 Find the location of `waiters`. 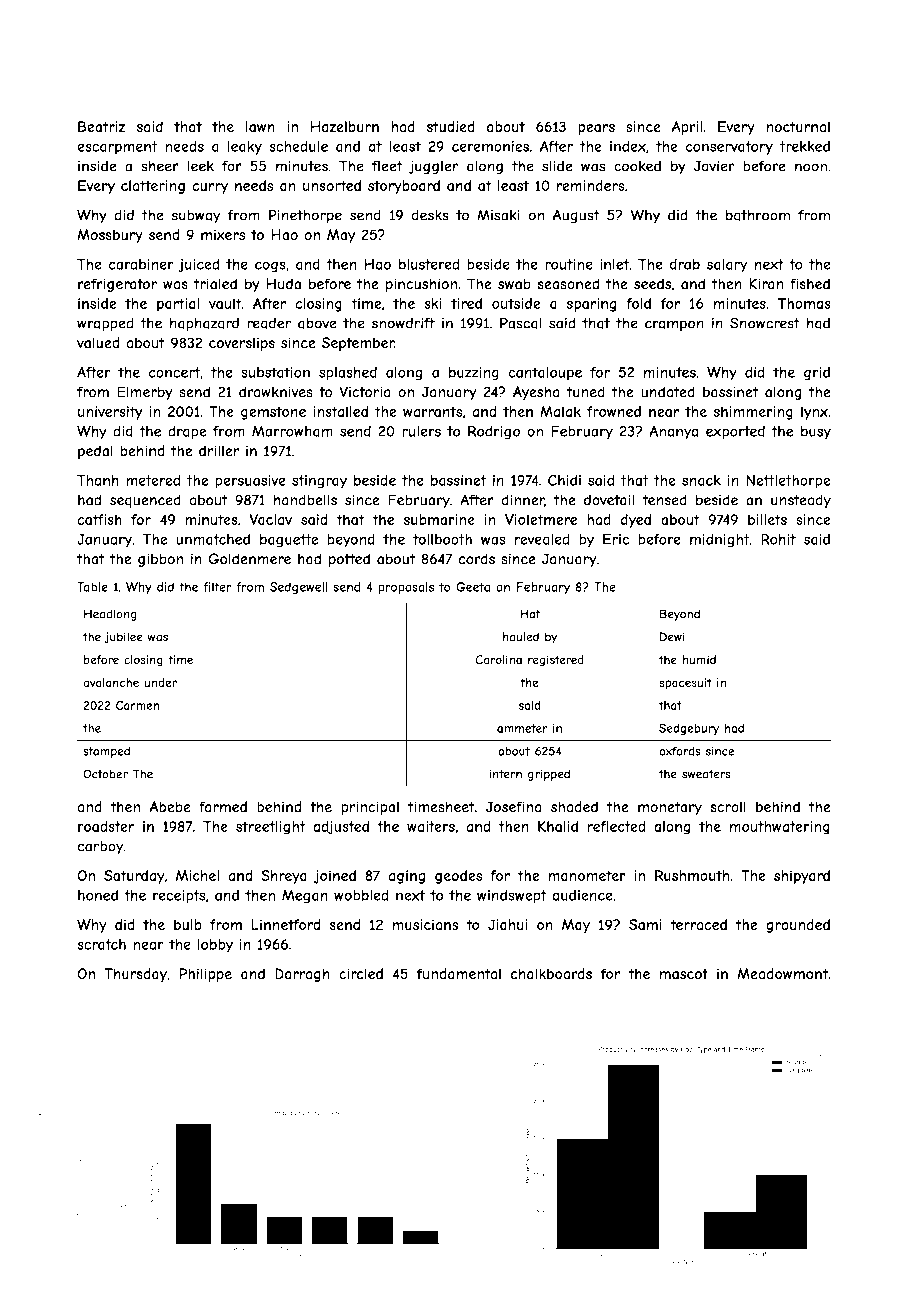

waiters is located at coordinates (431, 826).
